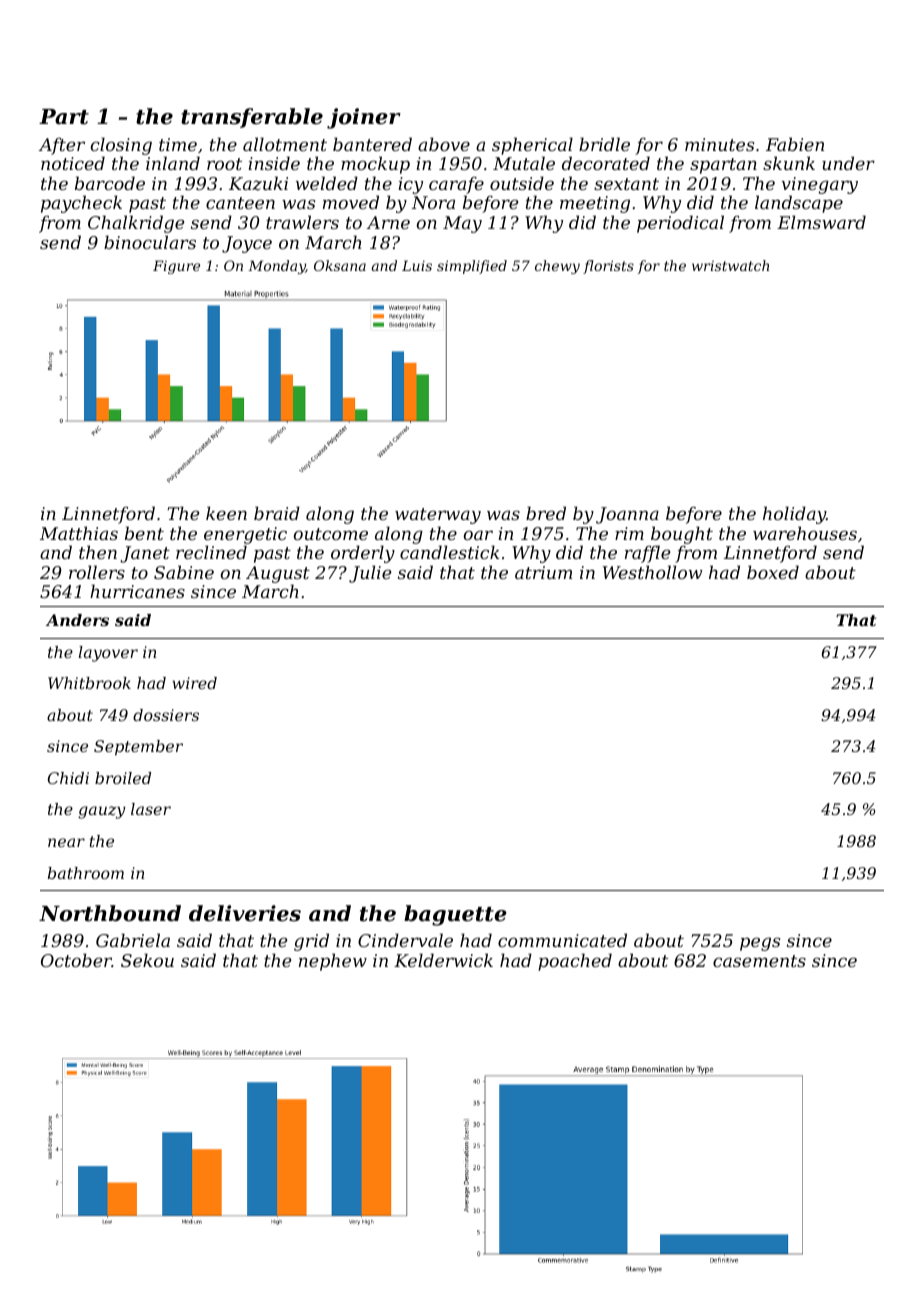  What do you see at coordinates (166, 715) in the screenshot?
I see `dossiers` at bounding box center [166, 715].
